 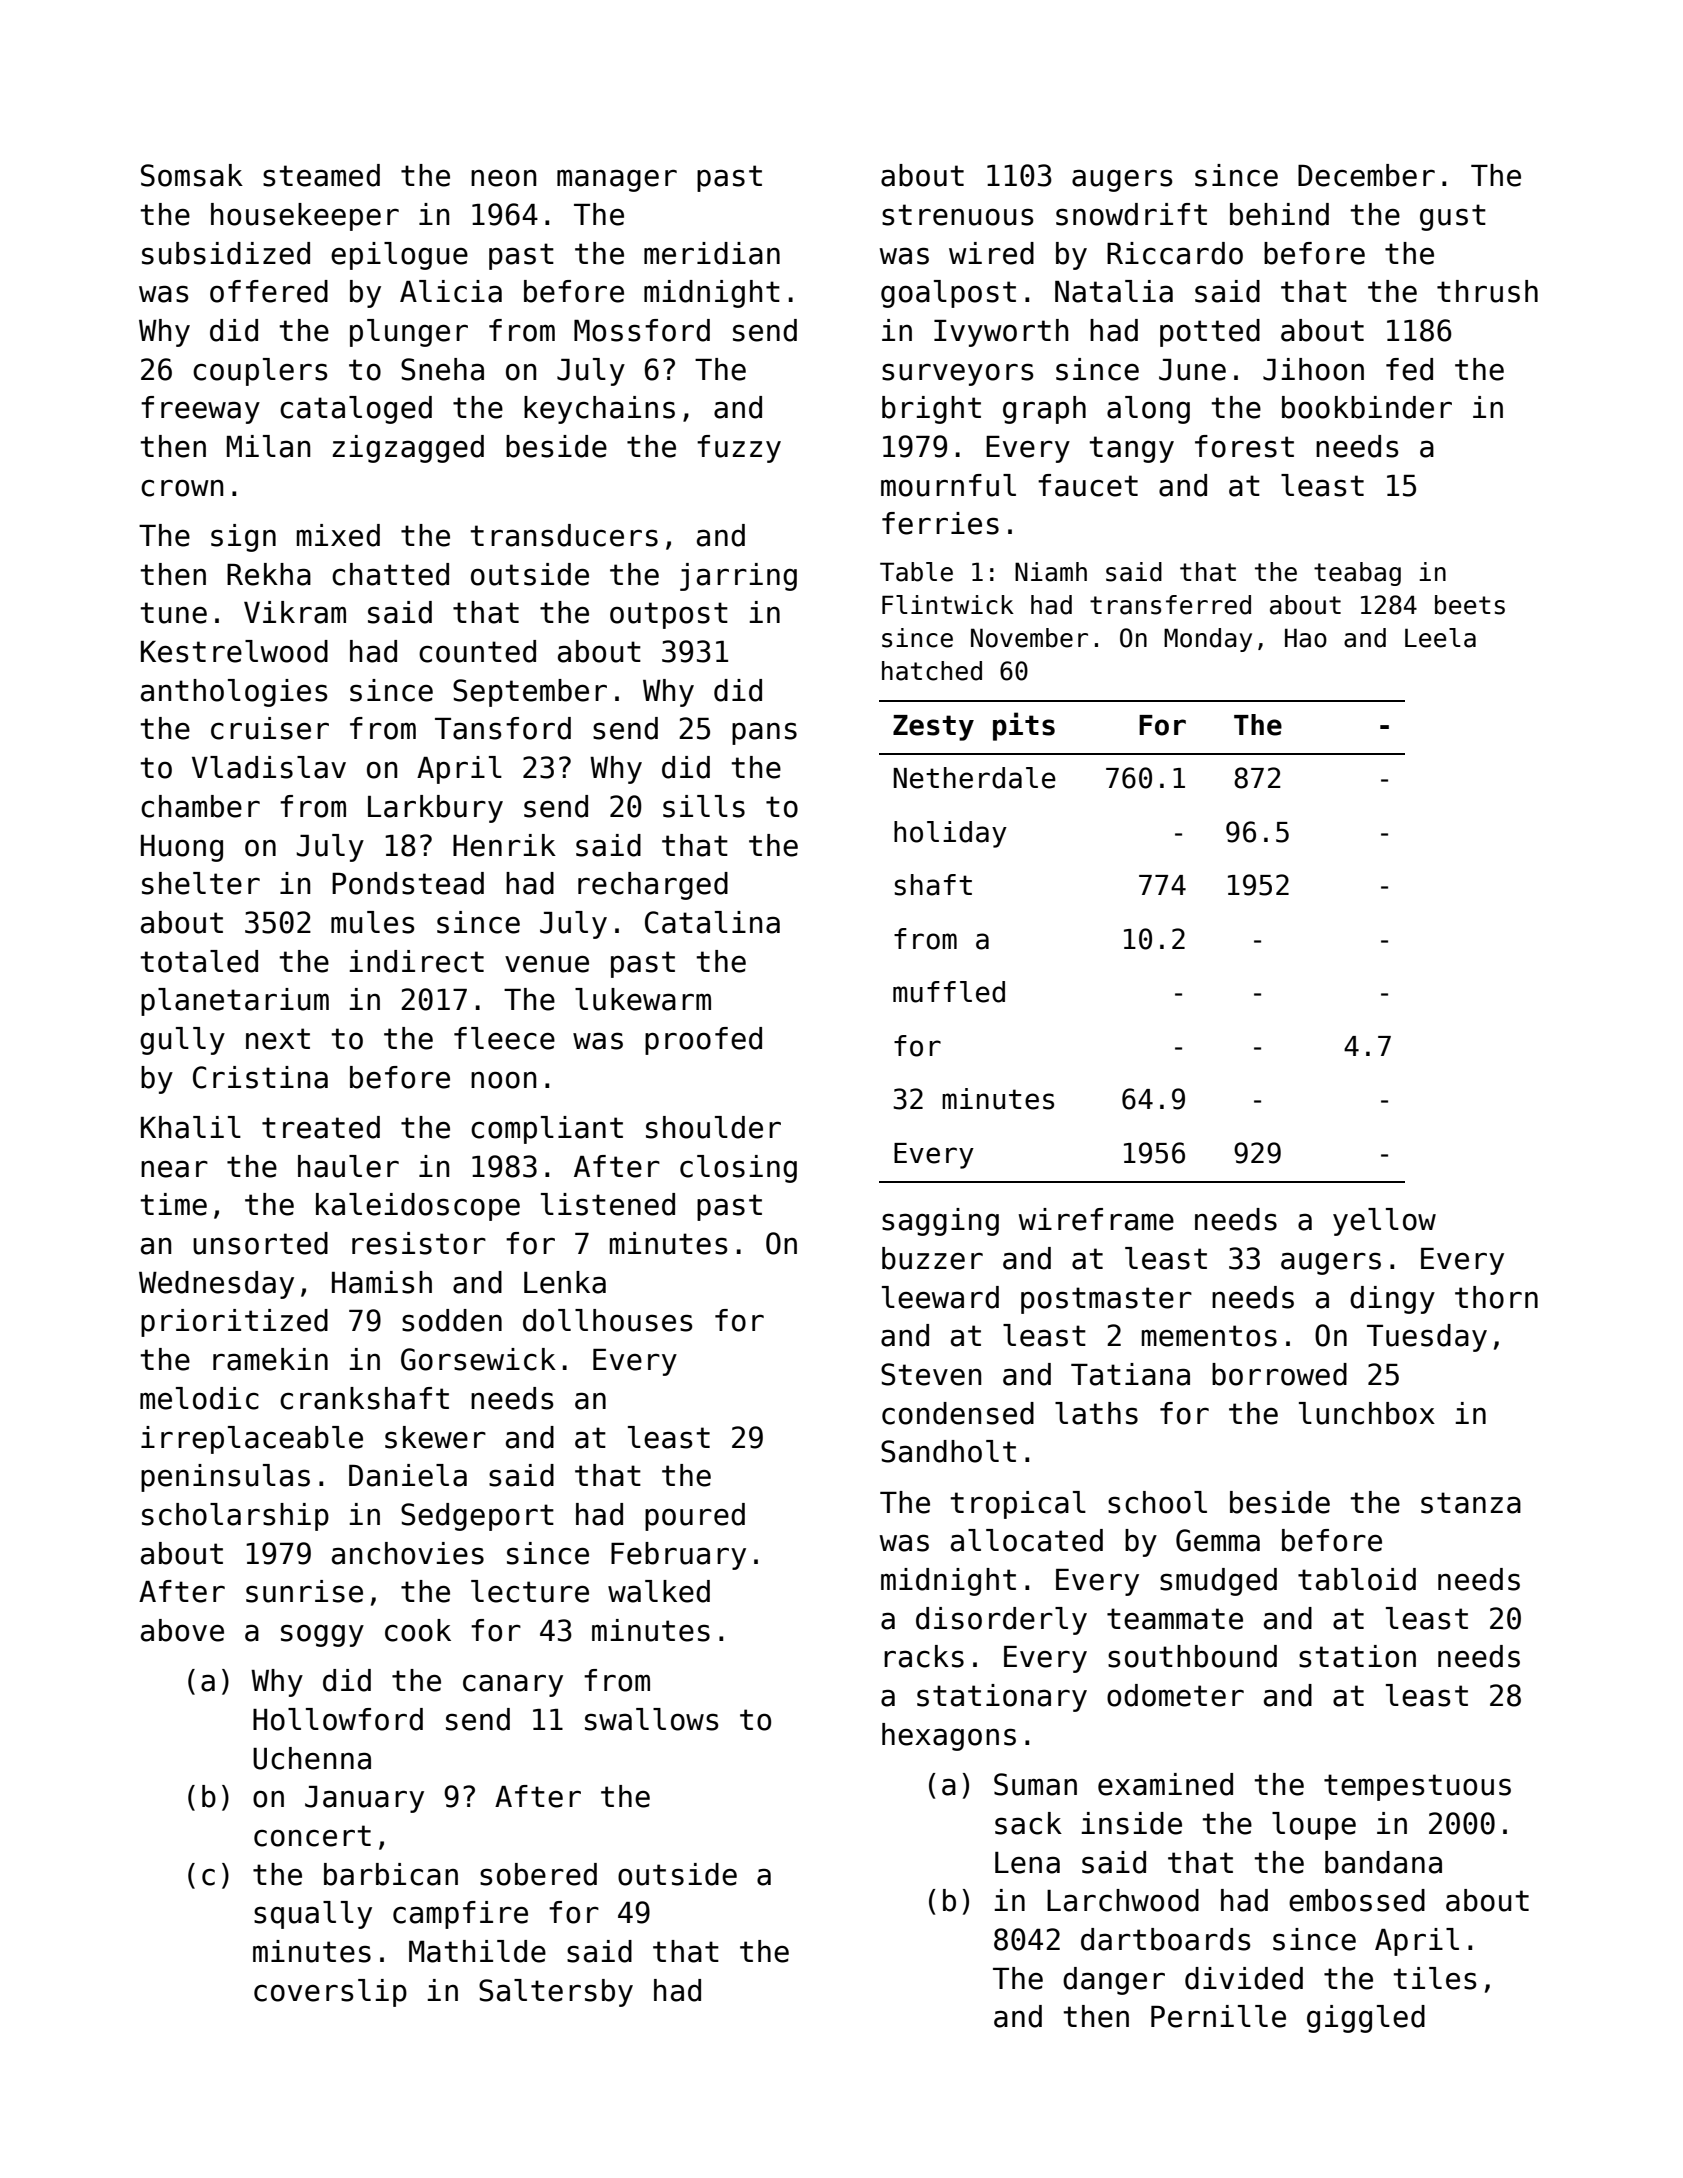 I want to click on Lena, so click(x=1027, y=1863).
